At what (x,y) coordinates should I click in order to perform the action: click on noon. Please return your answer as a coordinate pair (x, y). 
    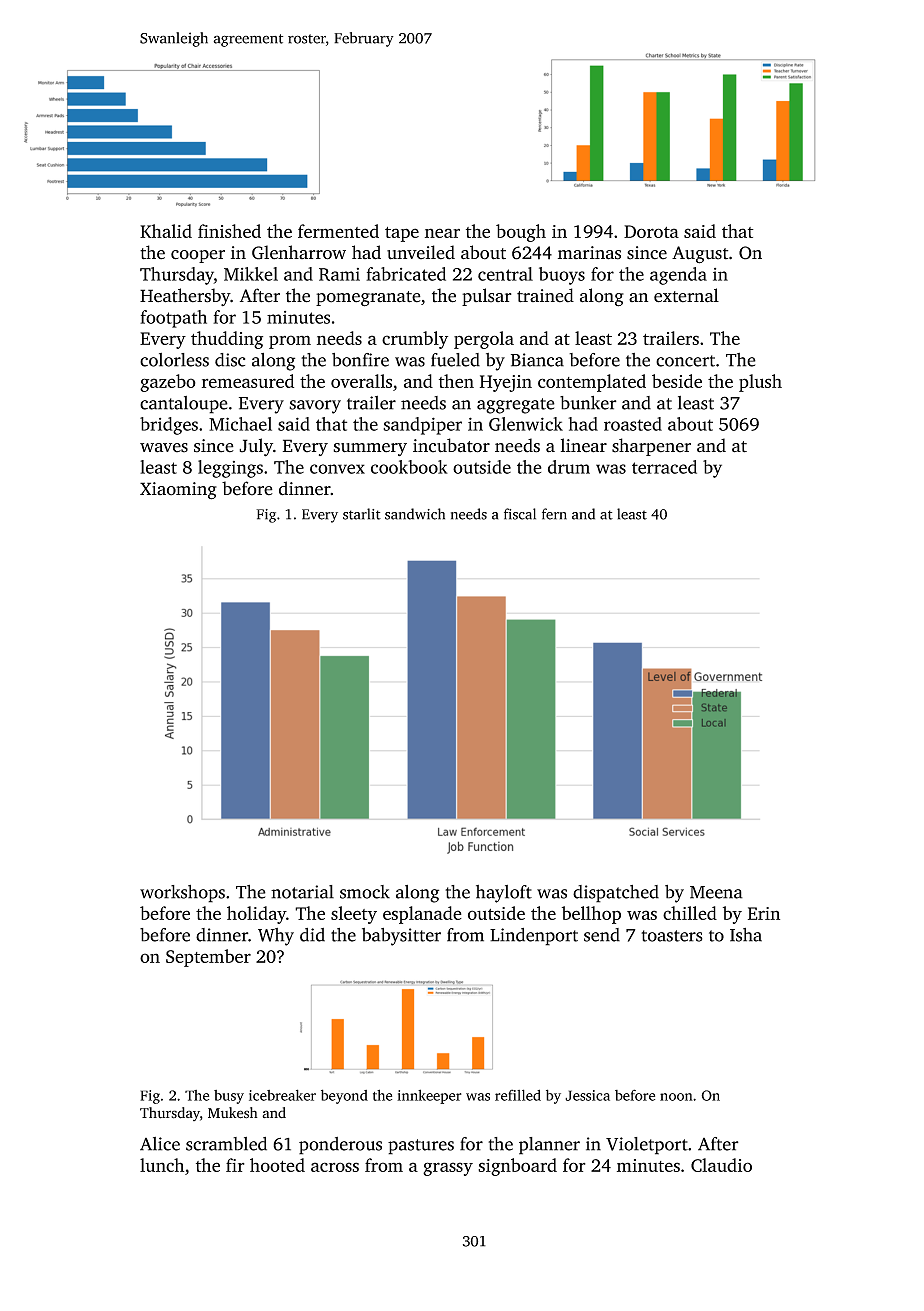
    Looking at the image, I should click on (676, 1097).
